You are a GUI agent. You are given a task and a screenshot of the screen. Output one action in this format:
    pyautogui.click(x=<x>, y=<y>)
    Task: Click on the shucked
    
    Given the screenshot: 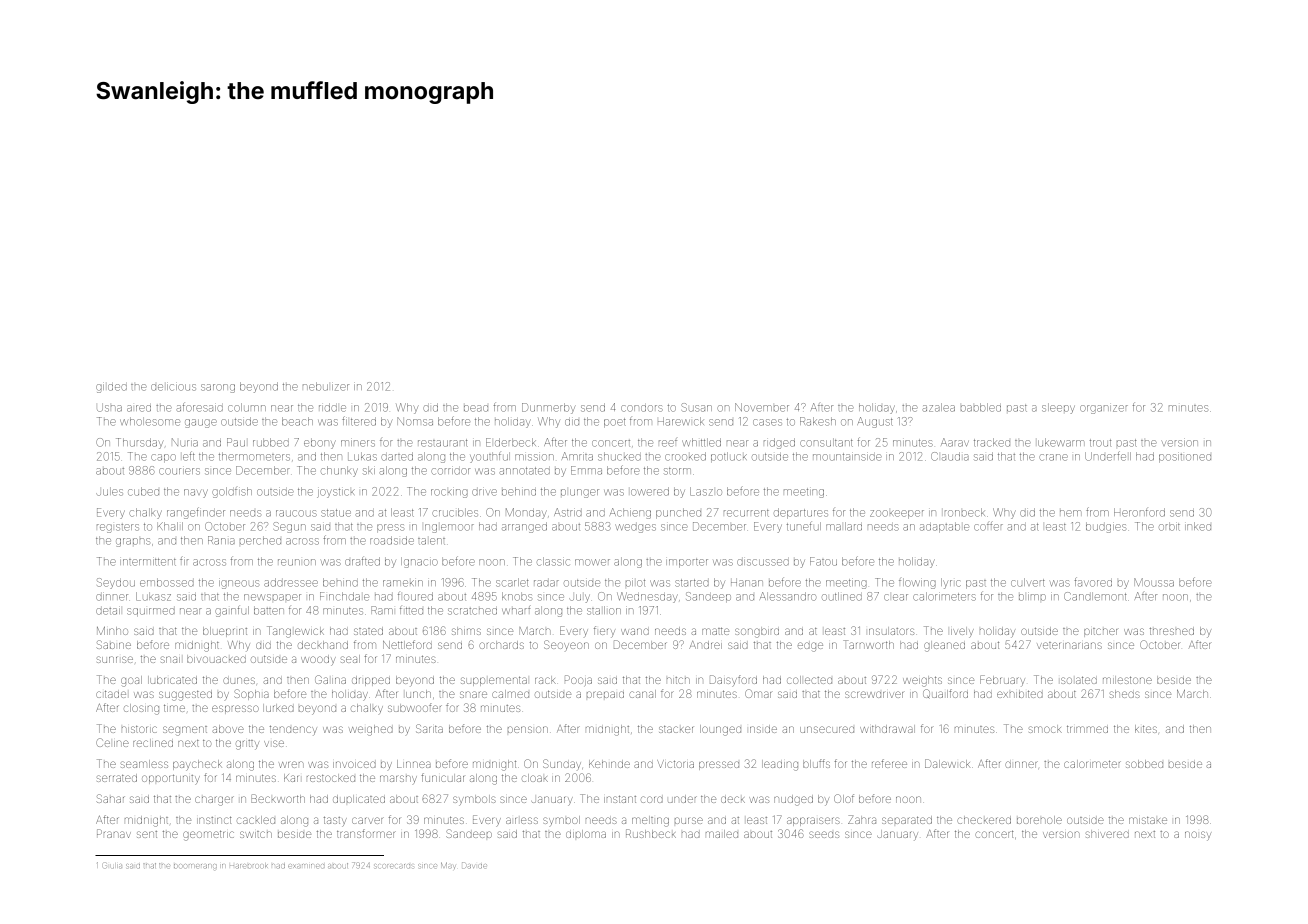 What is the action you would take?
    pyautogui.click(x=619, y=456)
